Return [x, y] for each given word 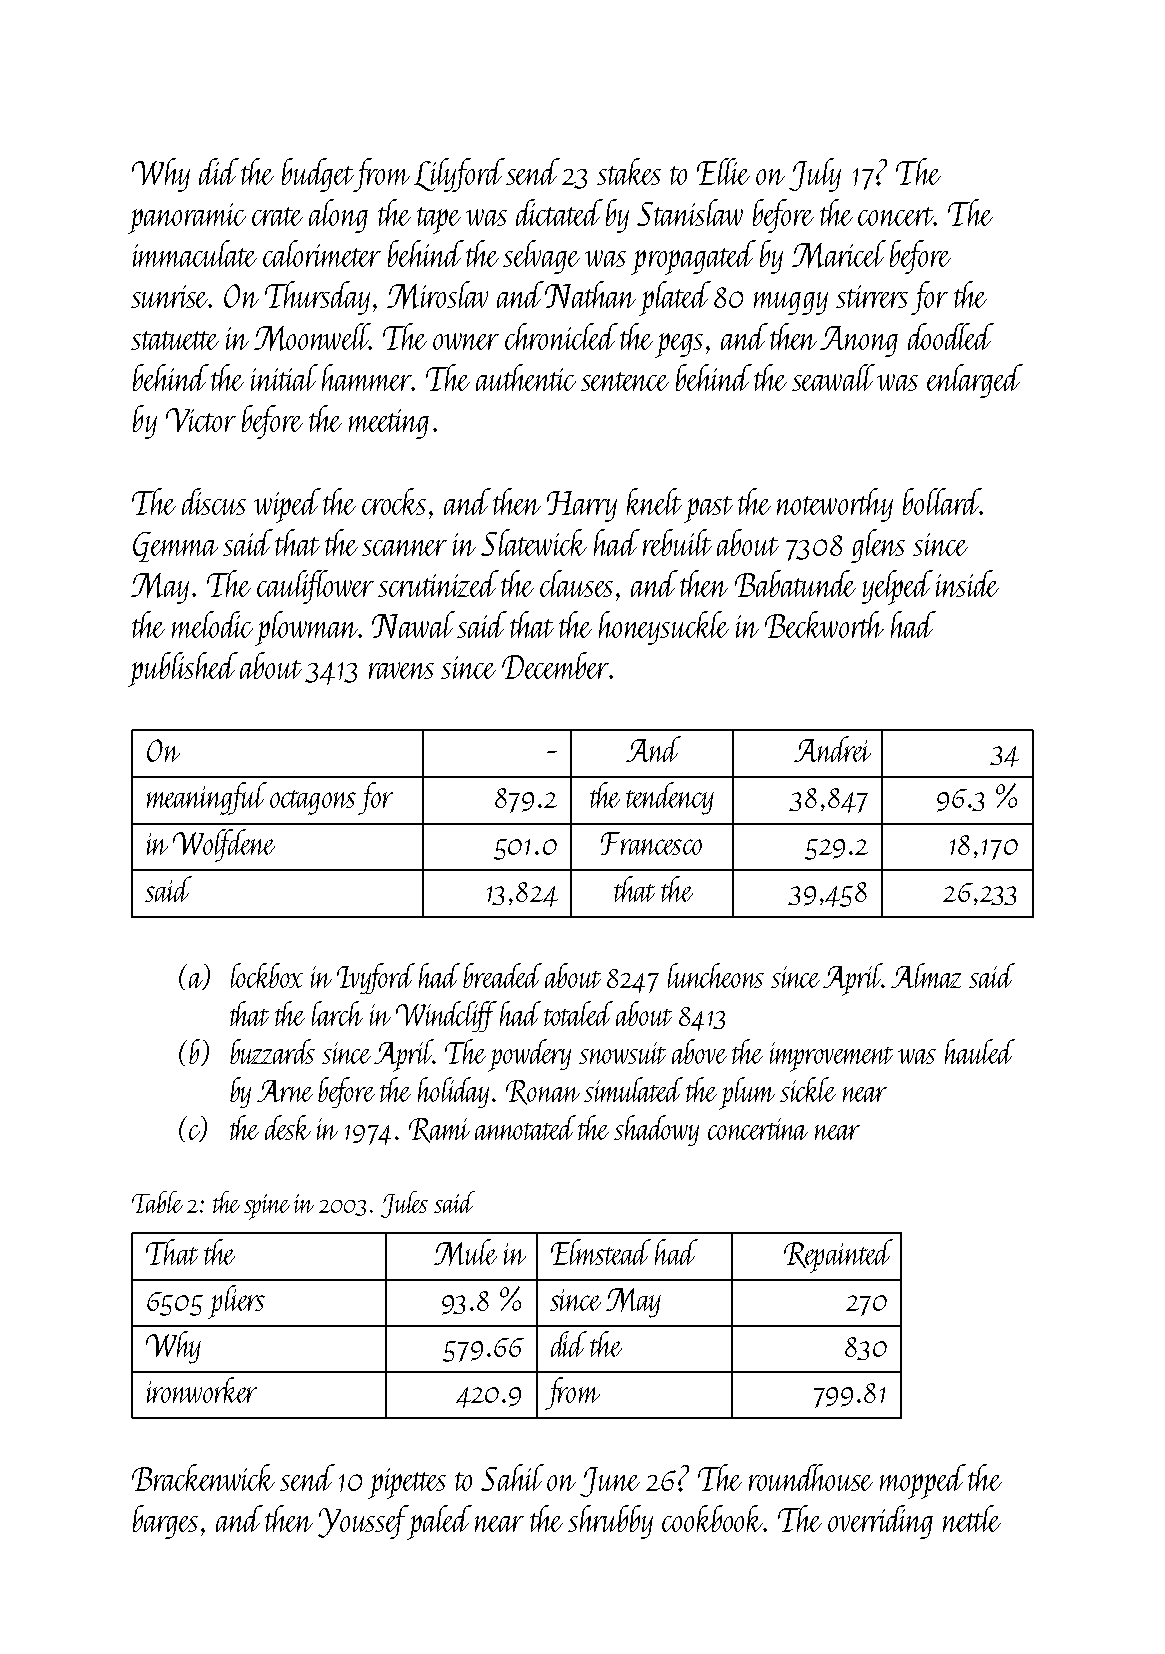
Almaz [926, 975]
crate [277, 216]
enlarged [975, 381]
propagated [693, 257]
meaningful [207, 798]
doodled [951, 336]
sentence [625, 381]
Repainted [838, 1256]
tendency [670, 798]
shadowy [656, 1130]
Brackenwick [203, 1477]
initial [284, 377]
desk [288, 1127]
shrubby [610, 1522]
